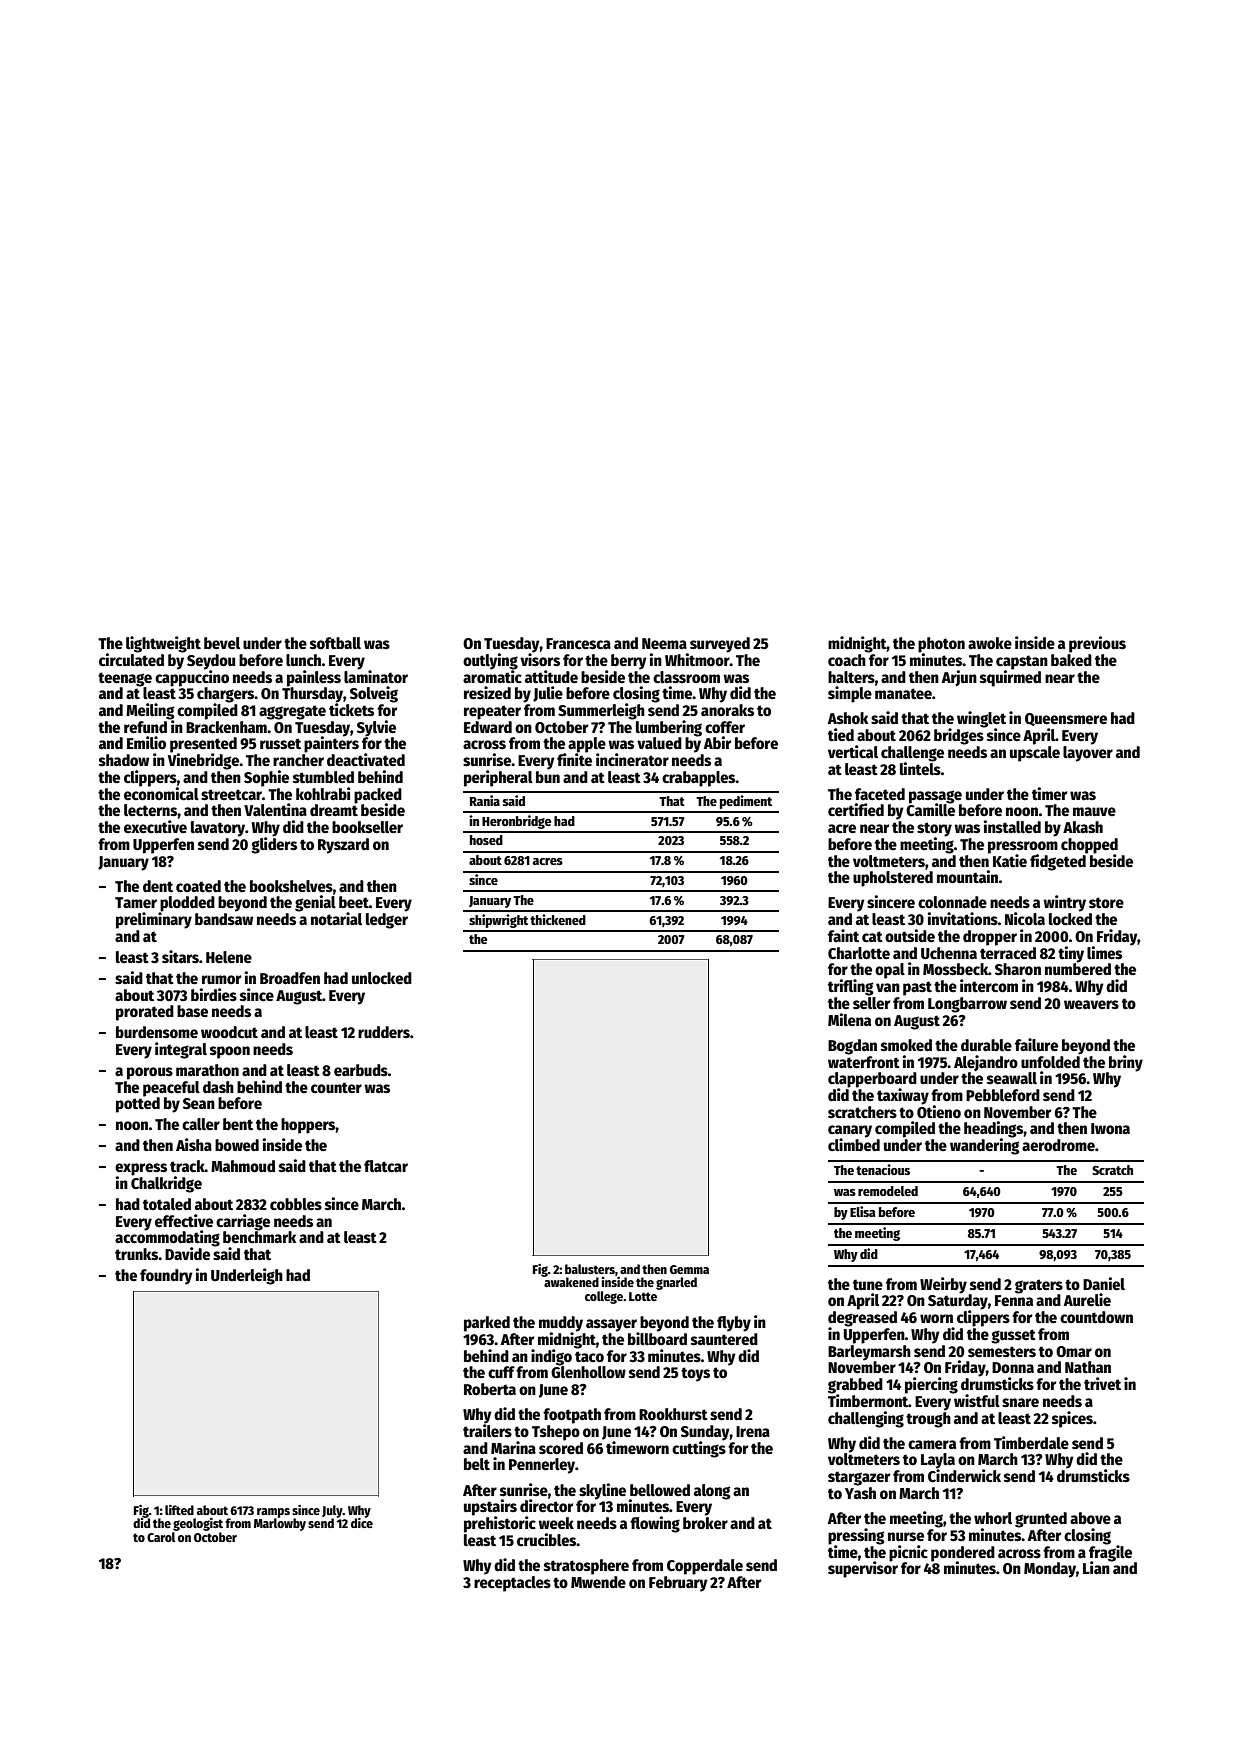 Image resolution: width=1242 pixels, height=1756 pixels. Describe the element at coordinates (659, 743) in the image. I see `valued` at that location.
